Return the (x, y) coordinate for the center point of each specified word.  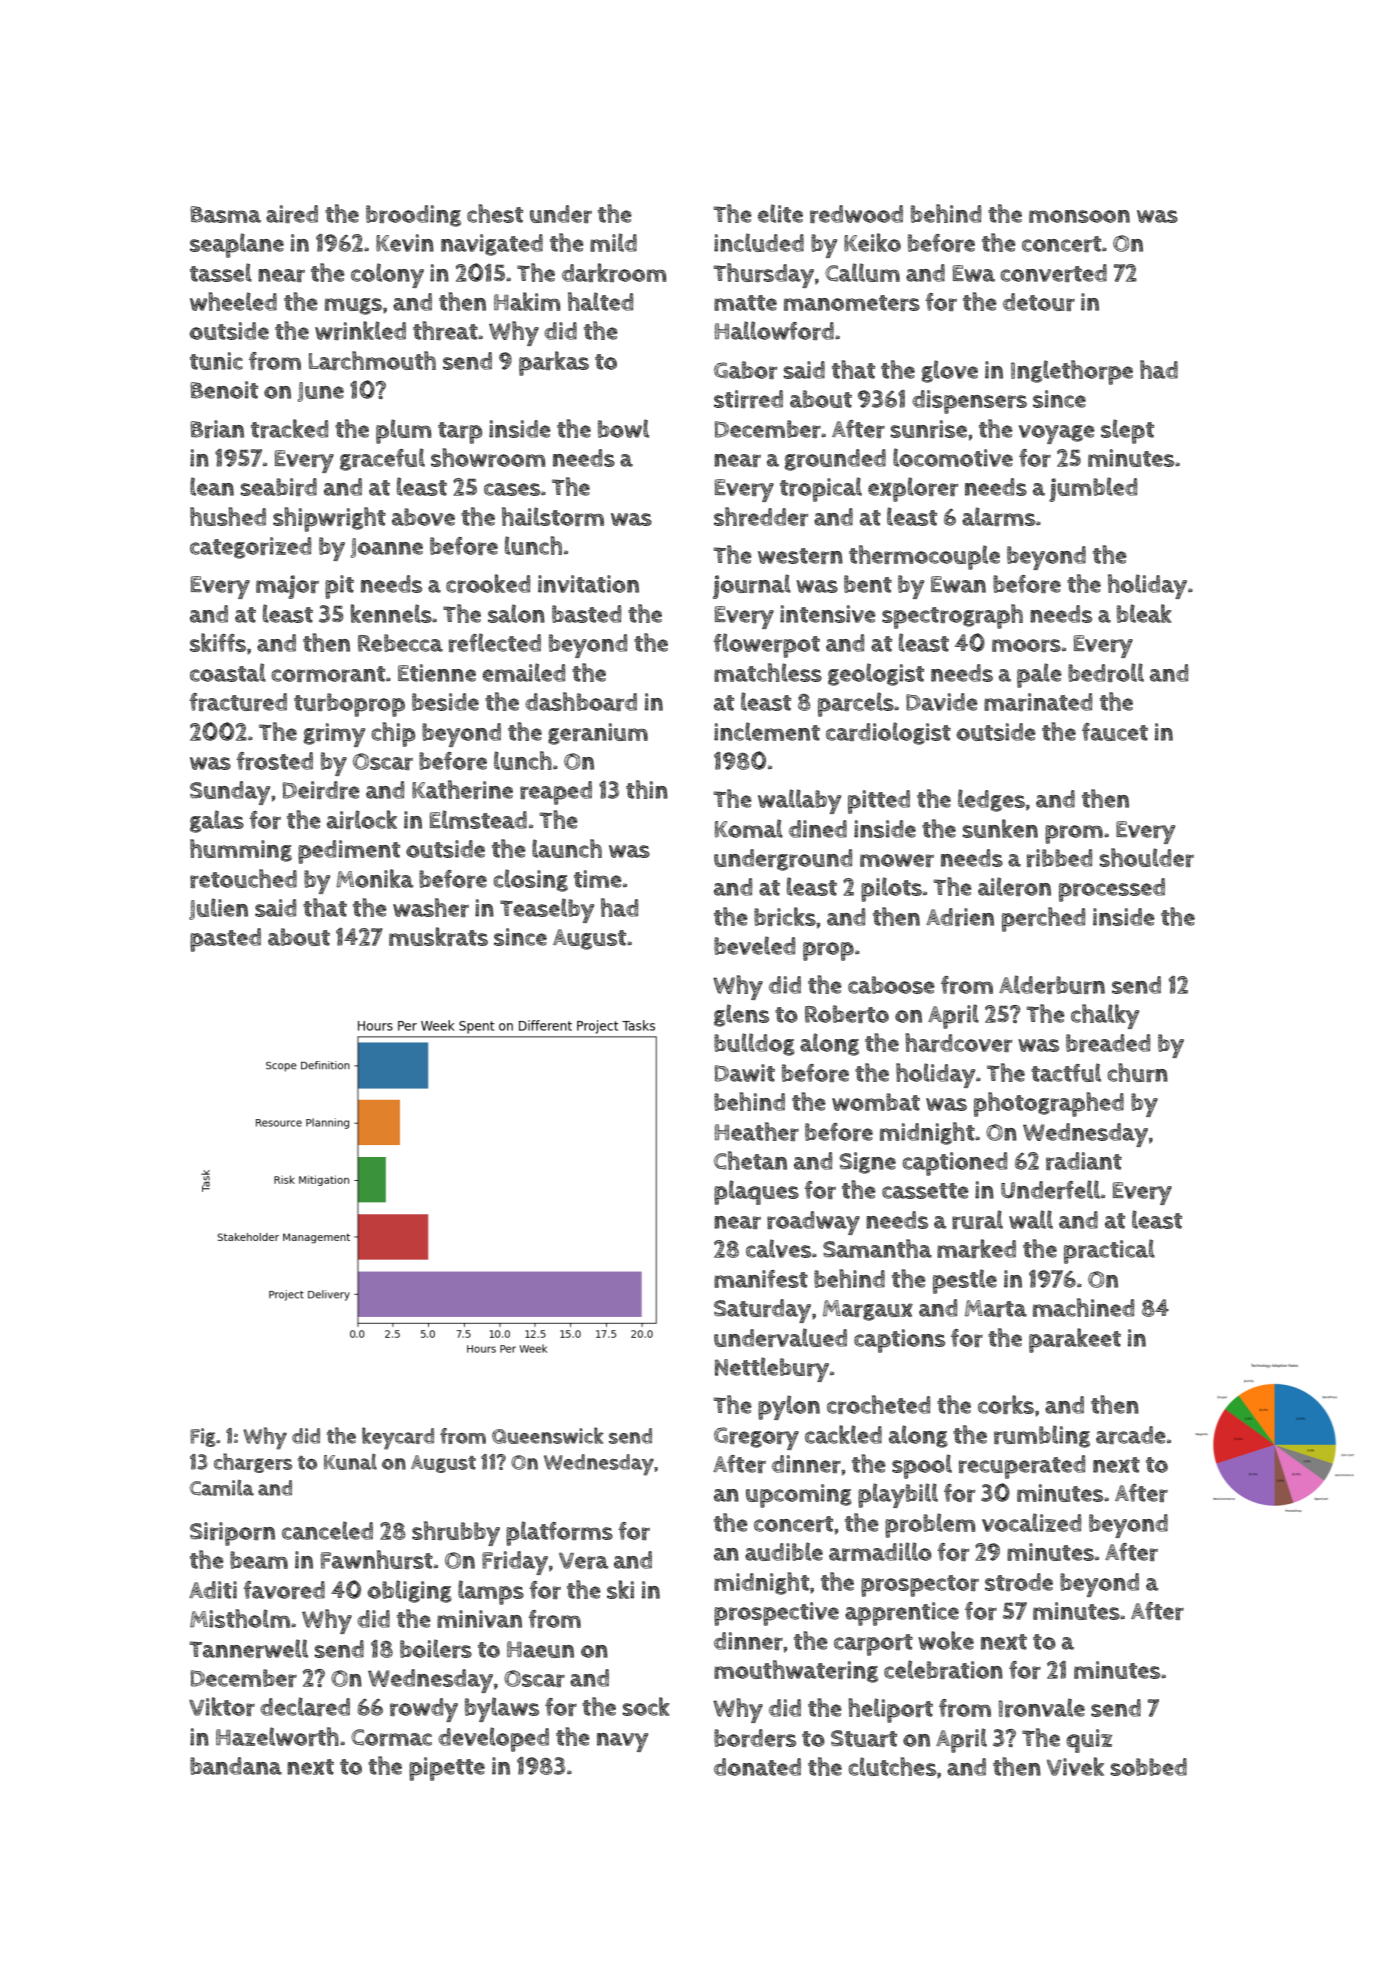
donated (757, 1767)
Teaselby (547, 910)
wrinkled (360, 330)
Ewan (958, 584)
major (287, 587)
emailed (523, 672)
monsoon (1079, 216)
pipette (447, 1769)
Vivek (1075, 1766)
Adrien (960, 917)
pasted (225, 940)
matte (745, 303)
